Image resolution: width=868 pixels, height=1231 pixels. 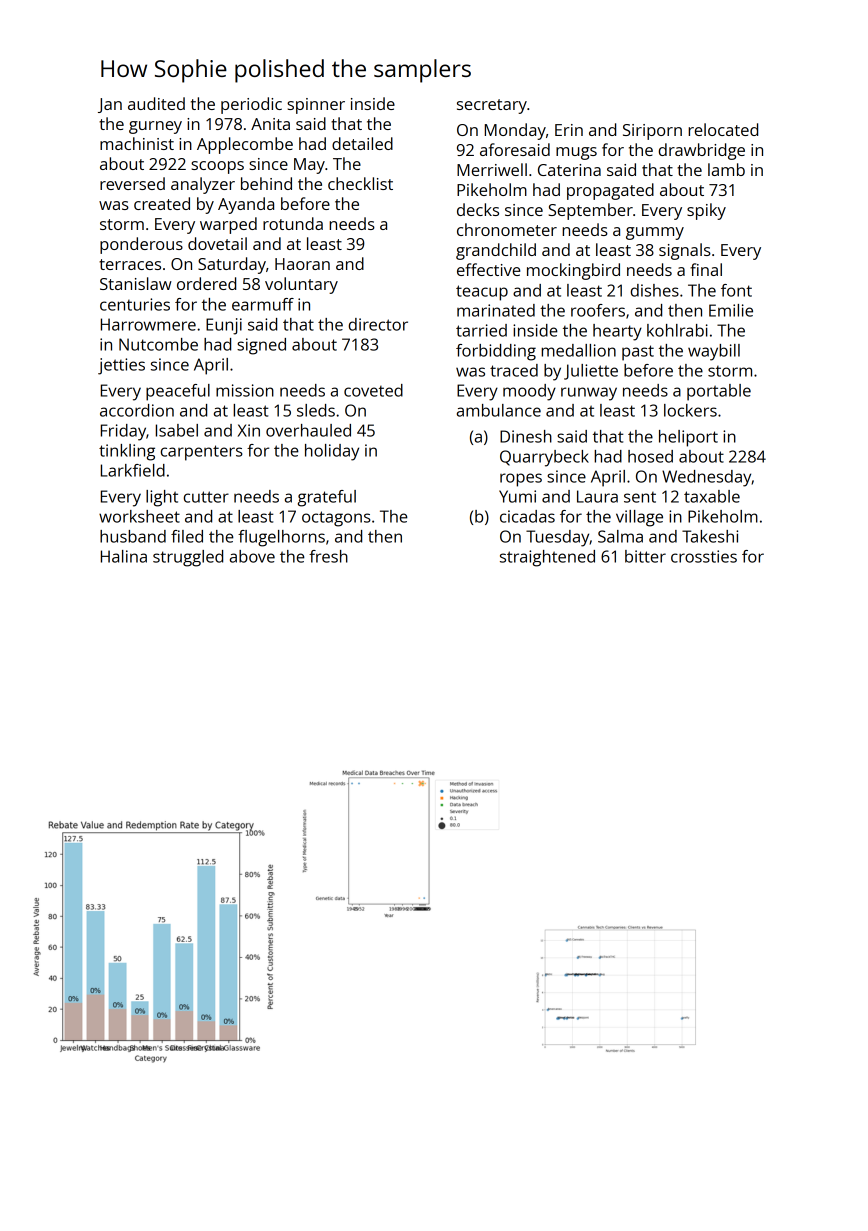 What do you see at coordinates (217, 167) in the page?
I see `scoops` at bounding box center [217, 167].
